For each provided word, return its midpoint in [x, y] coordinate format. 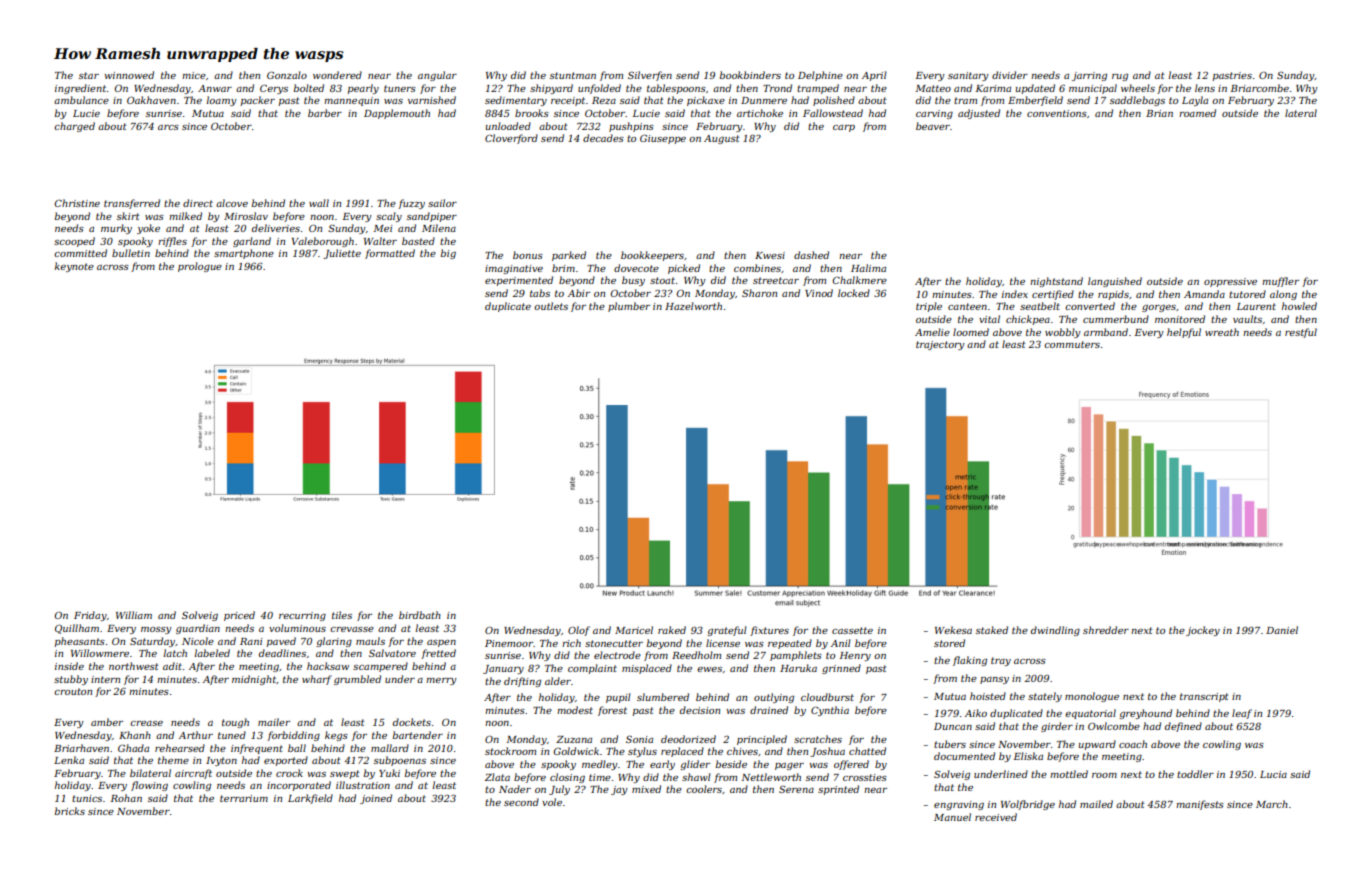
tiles [342, 615]
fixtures [769, 631]
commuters [1072, 344]
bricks [70, 811]
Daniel [1282, 630]
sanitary [968, 76]
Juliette [342, 254]
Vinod [819, 293]
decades [603, 138]
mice [194, 75]
